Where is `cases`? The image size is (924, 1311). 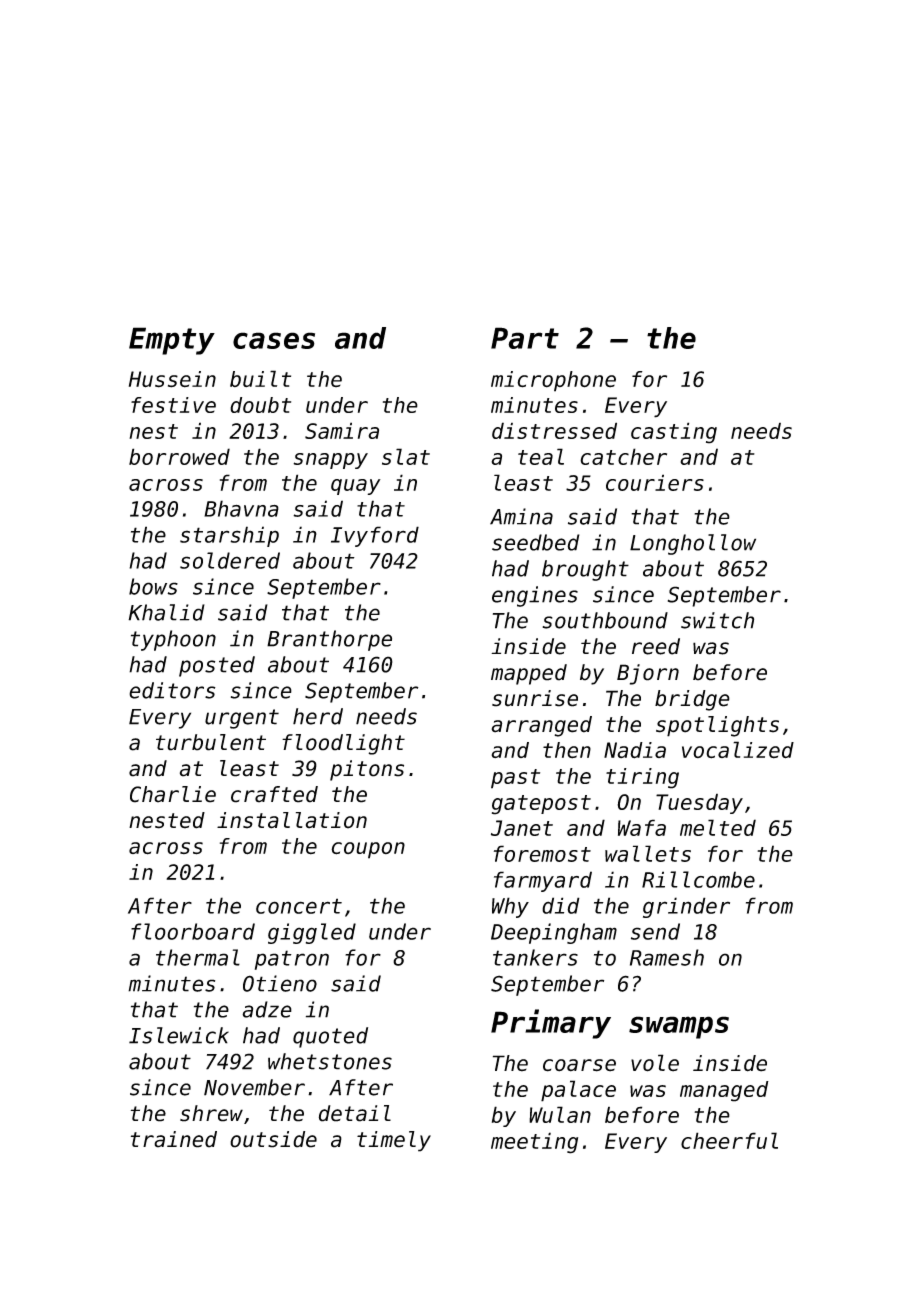
cases is located at coordinates (274, 340).
